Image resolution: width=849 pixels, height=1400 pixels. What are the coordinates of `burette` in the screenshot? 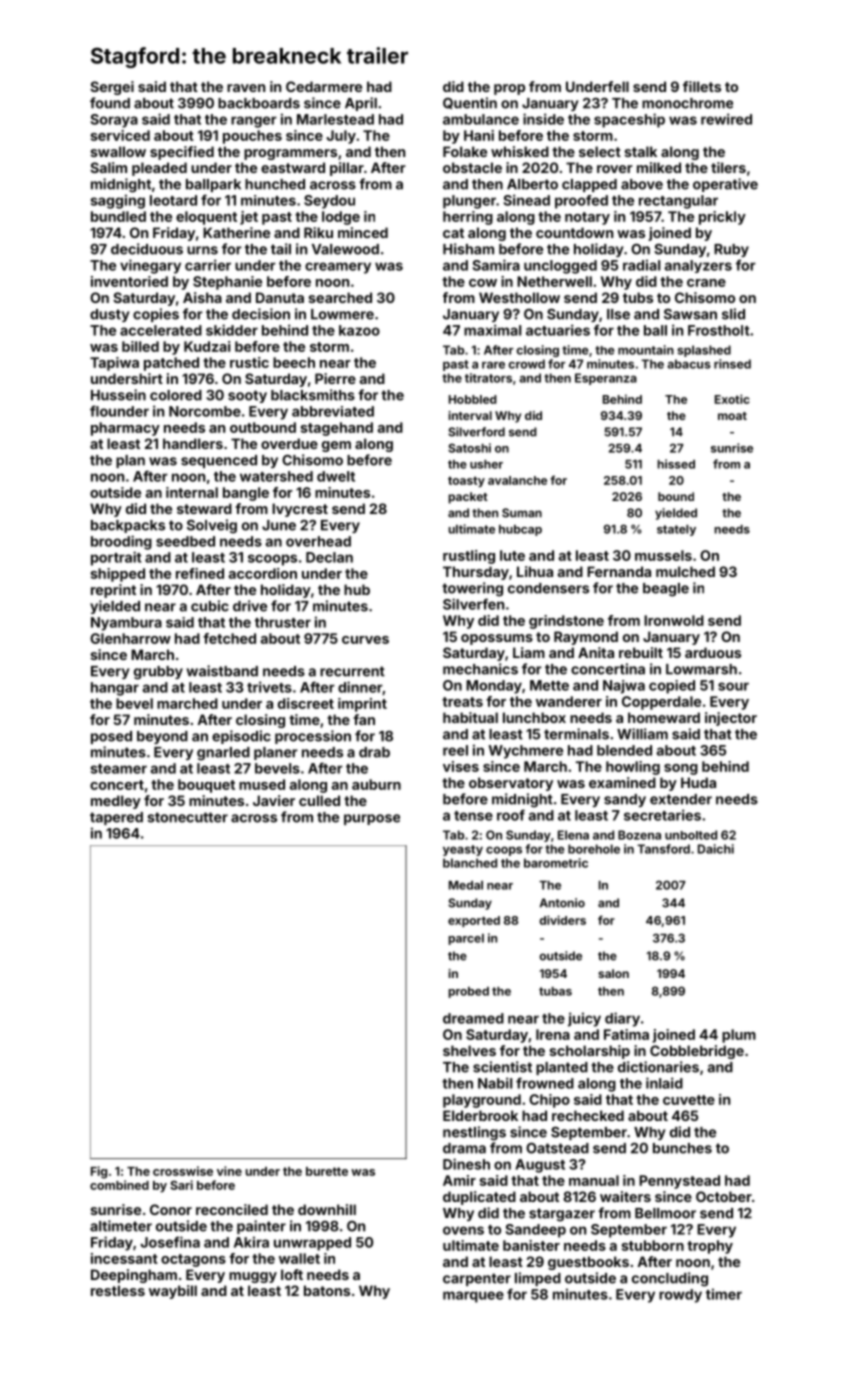 It's located at (327, 1171).
